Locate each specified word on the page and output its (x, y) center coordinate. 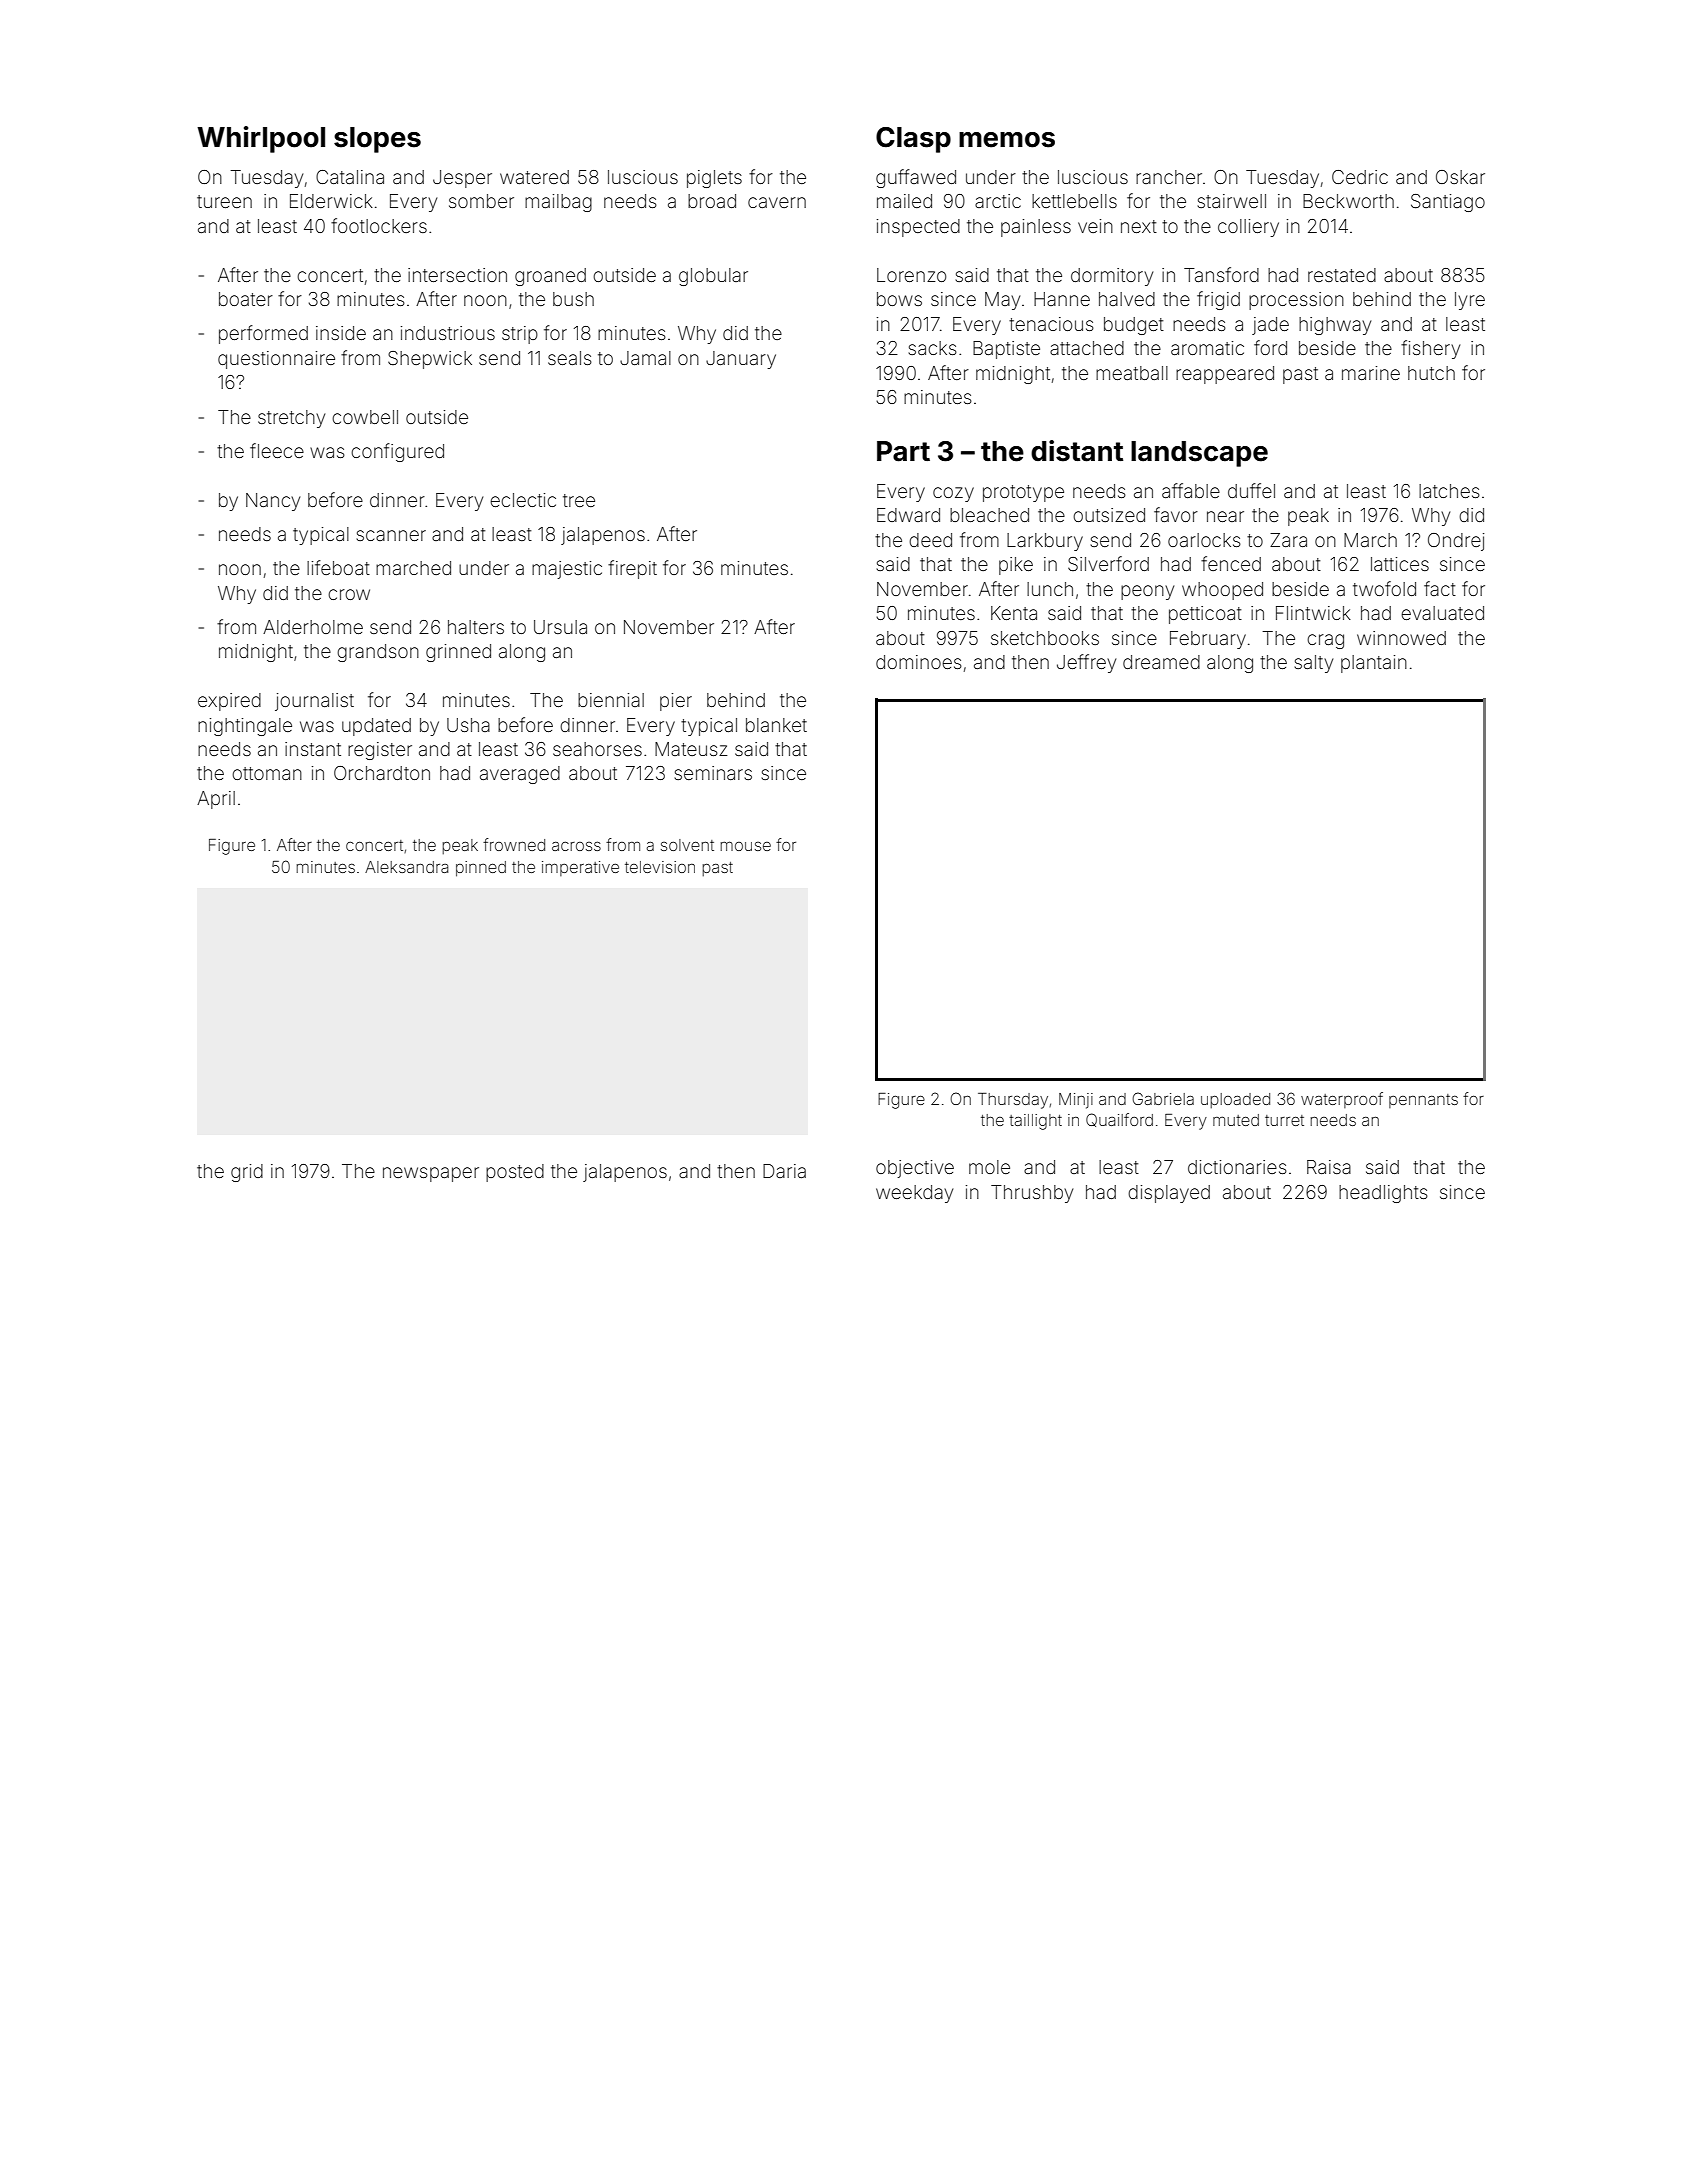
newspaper (431, 1174)
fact (1440, 588)
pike (1016, 566)
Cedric (1360, 177)
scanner (391, 535)
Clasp (913, 140)
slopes (377, 140)
